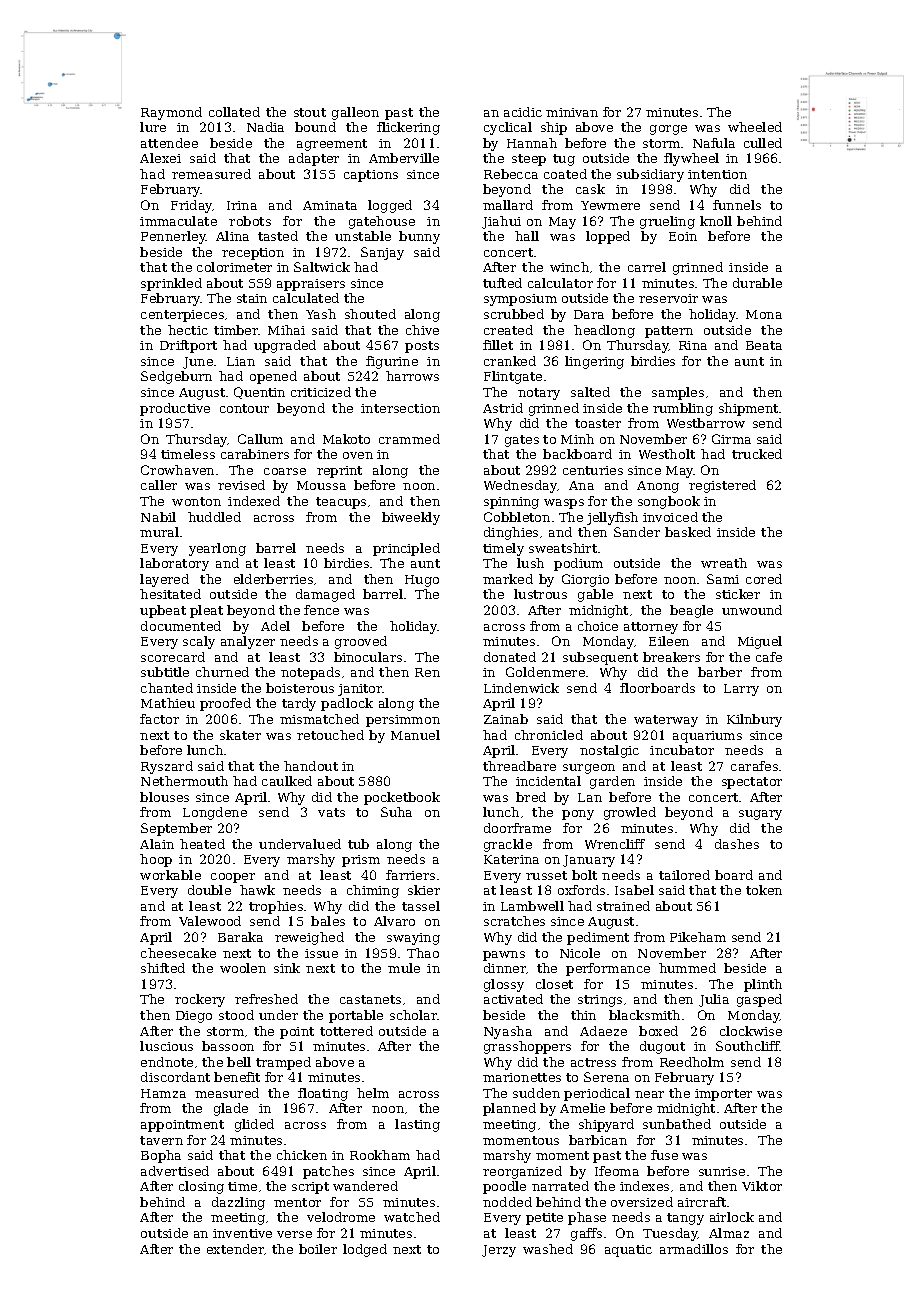 The width and height of the screenshot is (924, 1314). What do you see at coordinates (153, 127) in the screenshot?
I see `lure` at bounding box center [153, 127].
